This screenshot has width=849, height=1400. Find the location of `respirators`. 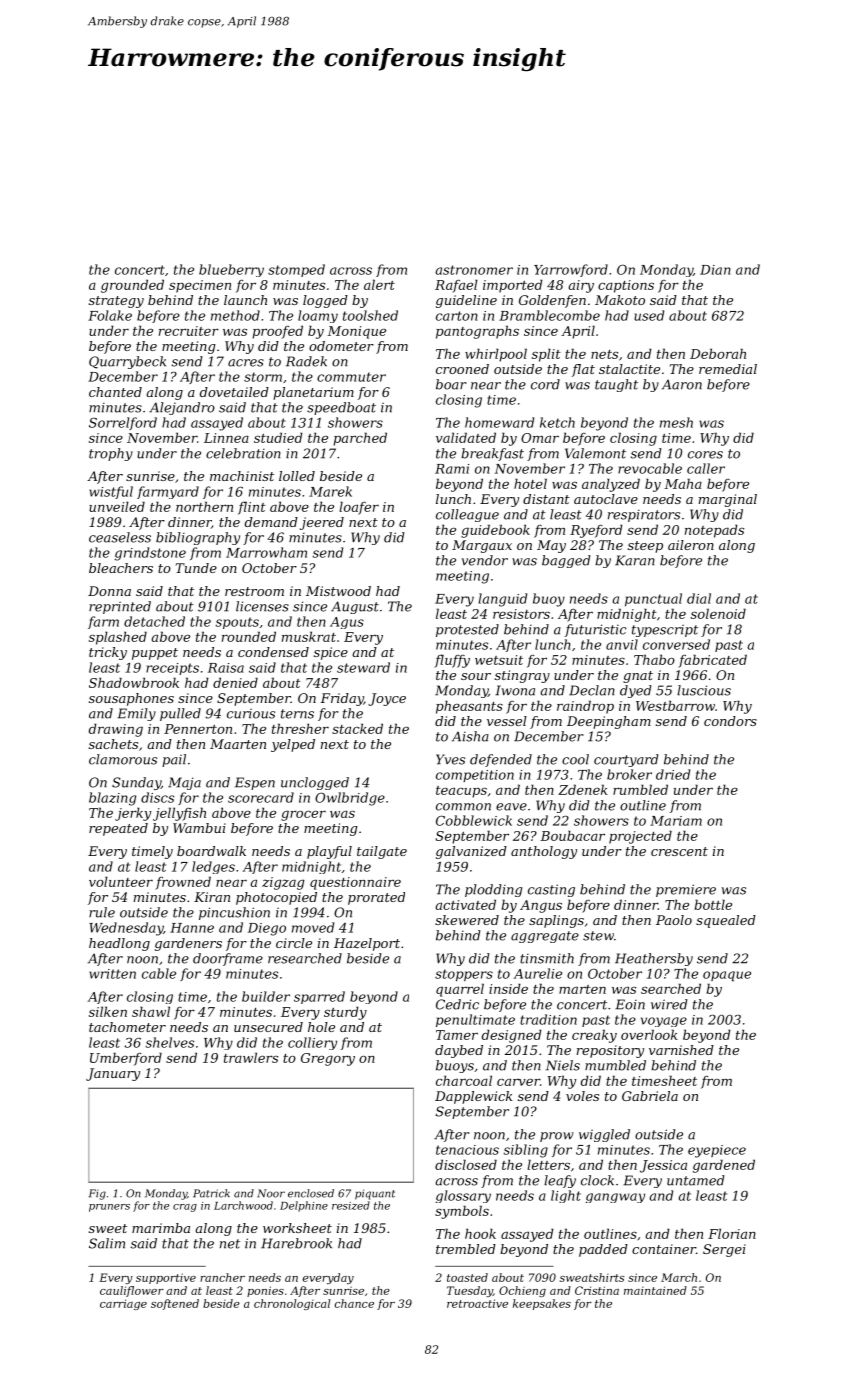

respirators is located at coordinates (644, 516).
